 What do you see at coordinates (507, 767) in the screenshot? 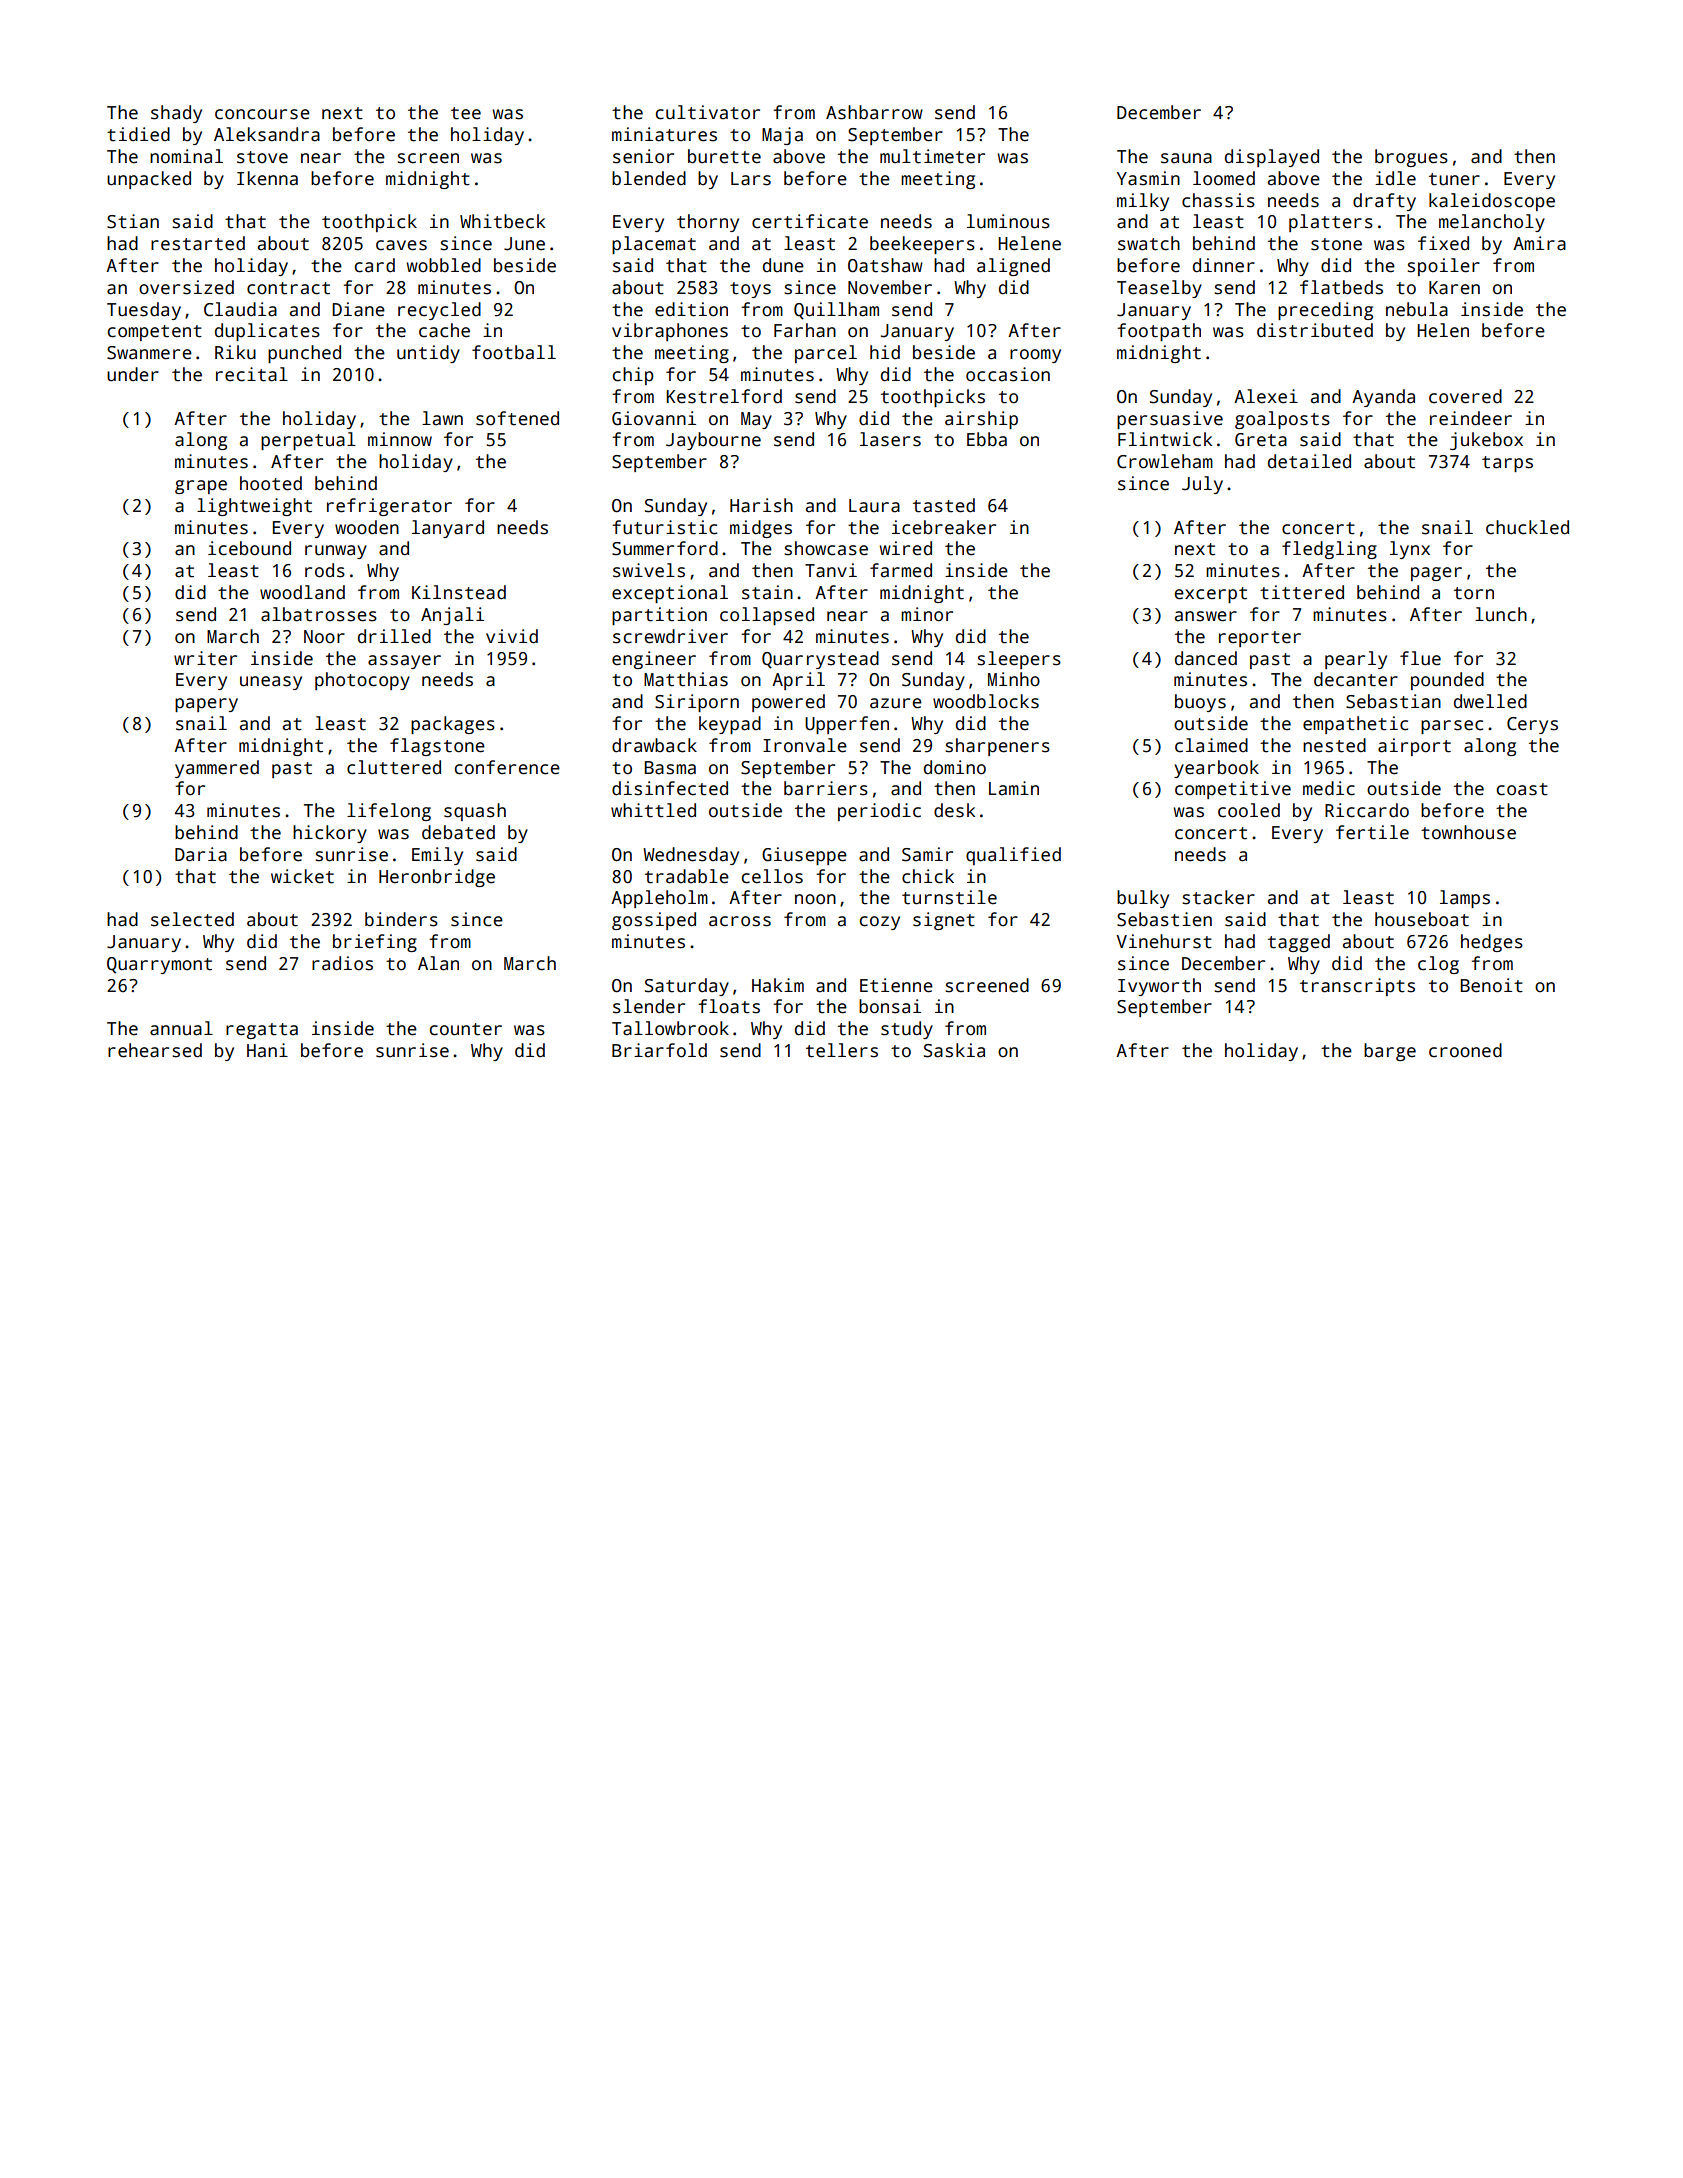
I see `conference` at bounding box center [507, 767].
